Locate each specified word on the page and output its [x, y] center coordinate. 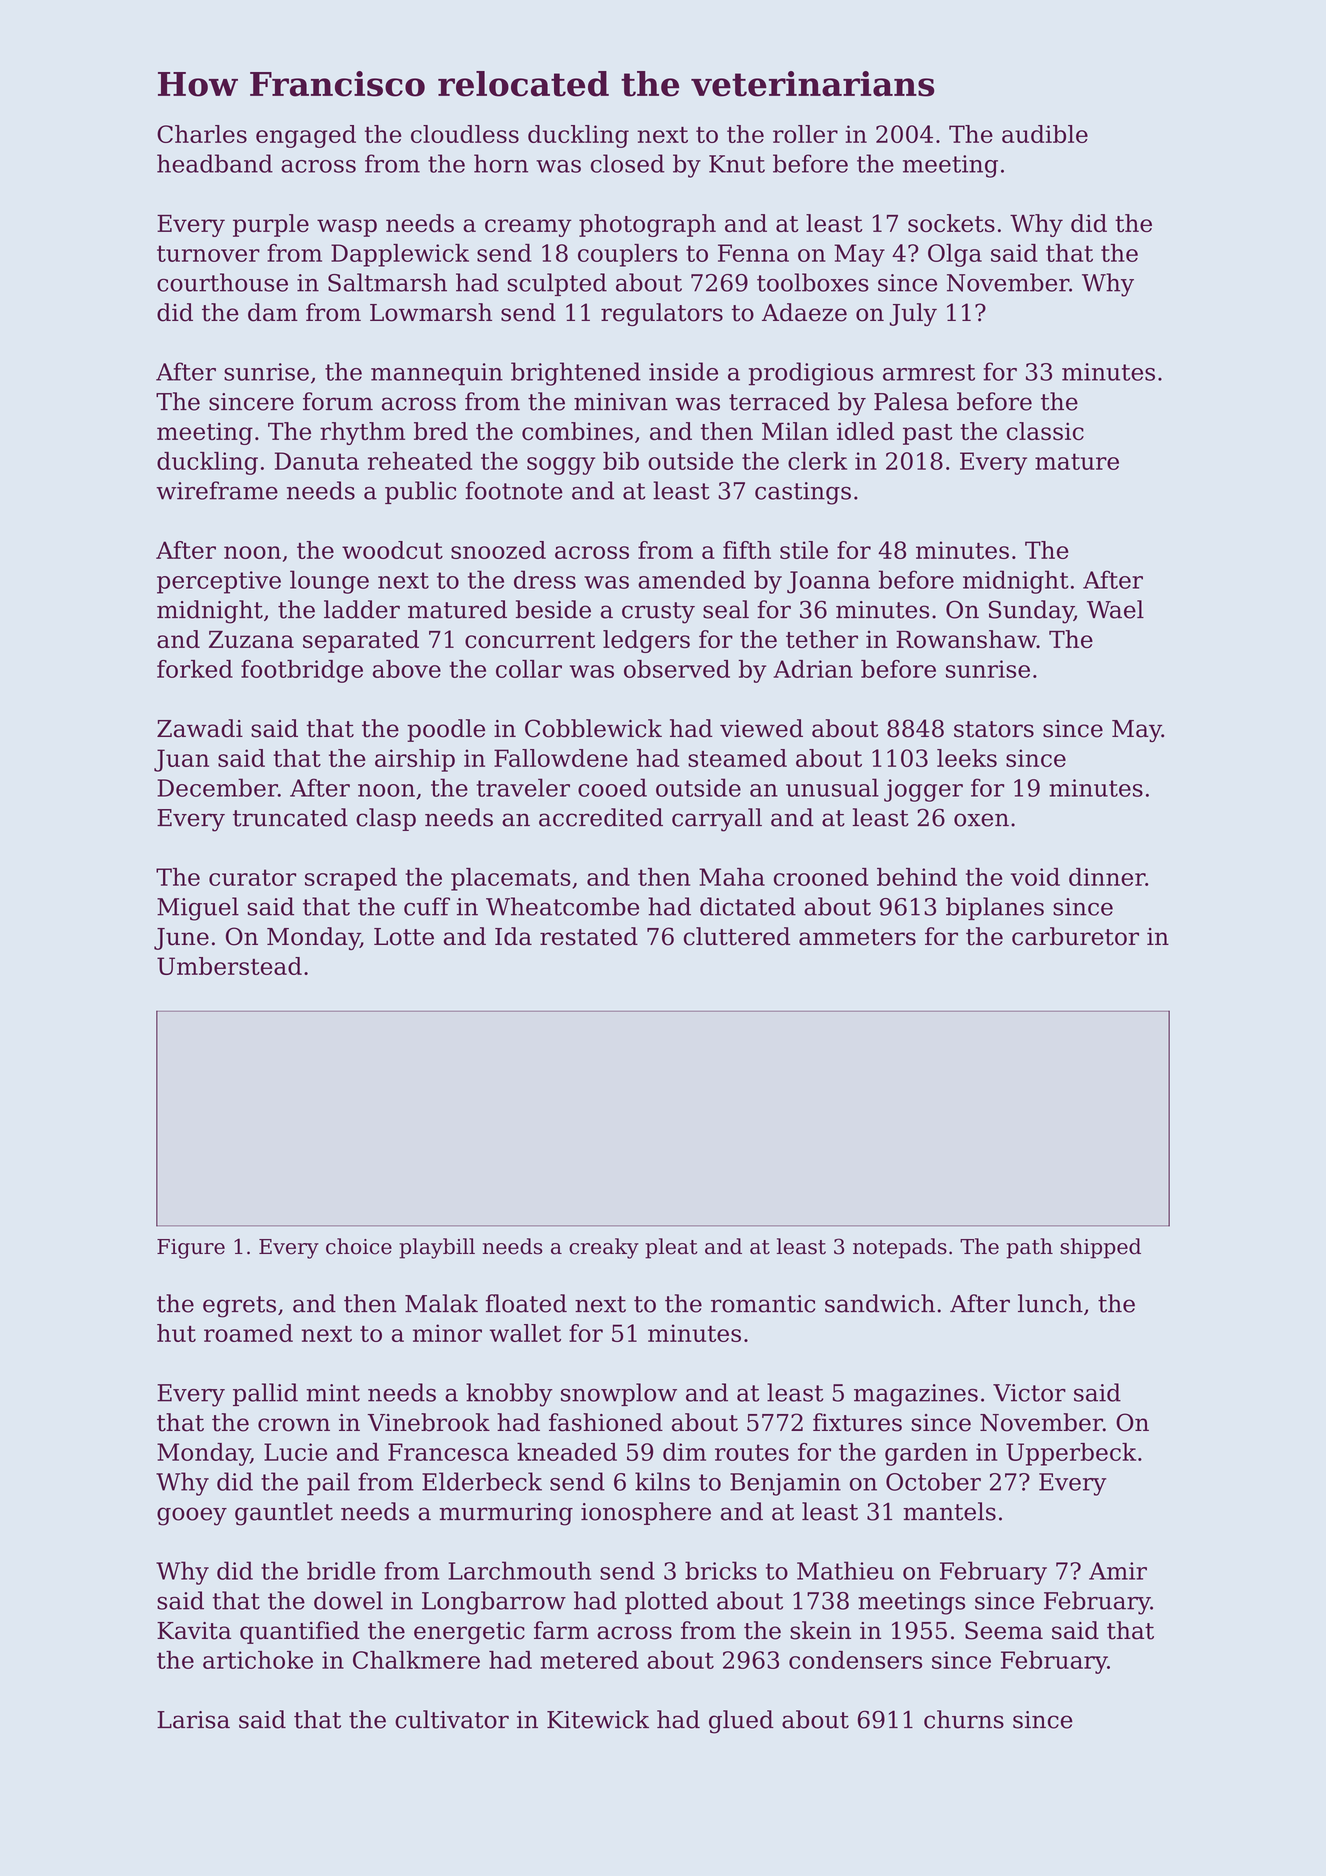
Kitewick [598, 1719]
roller [805, 134]
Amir [1118, 1571]
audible [1045, 134]
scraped [351, 879]
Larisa [193, 1720]
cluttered [737, 936]
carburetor [1075, 936]
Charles [202, 134]
